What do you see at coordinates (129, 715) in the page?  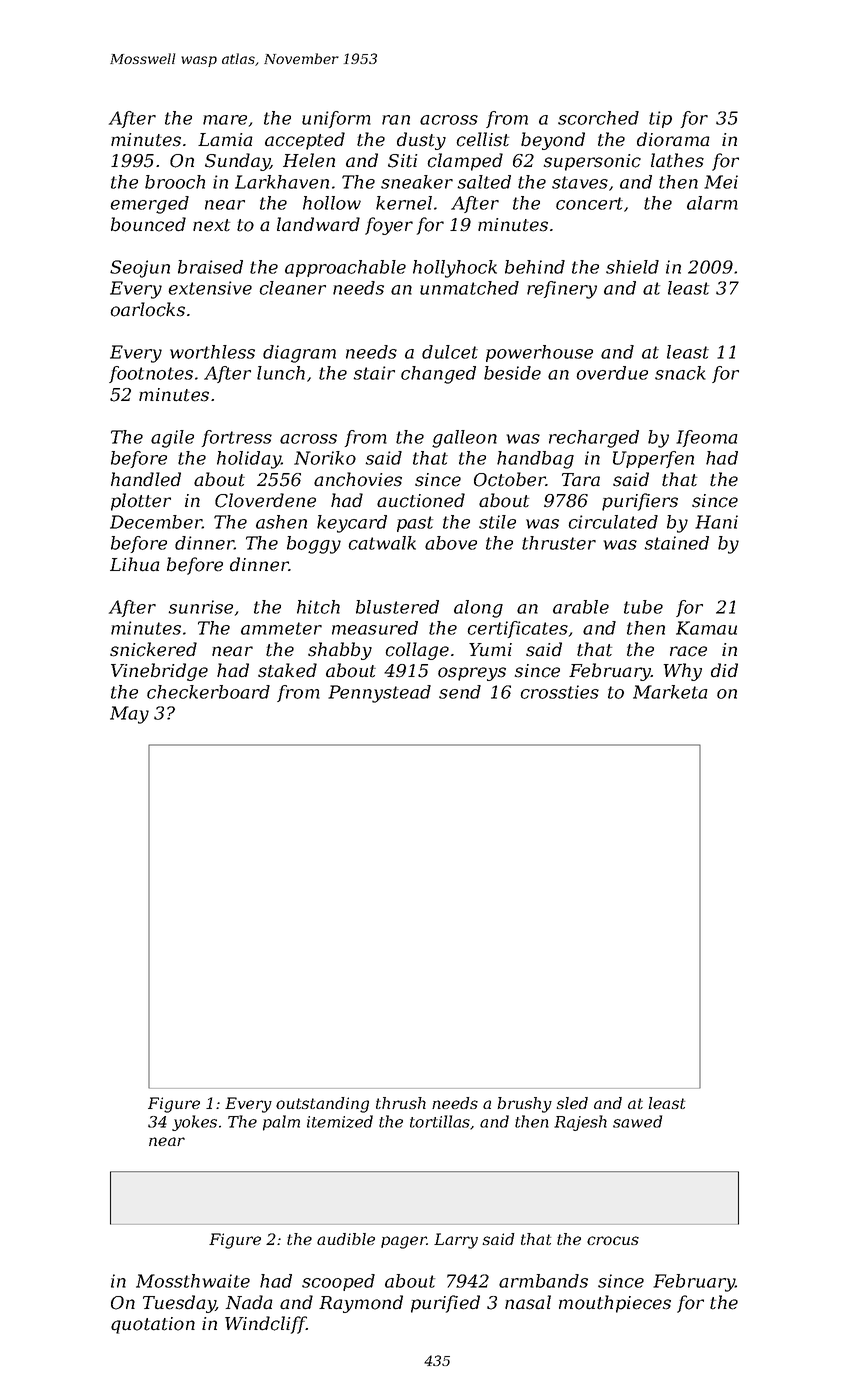 I see `May` at bounding box center [129, 715].
